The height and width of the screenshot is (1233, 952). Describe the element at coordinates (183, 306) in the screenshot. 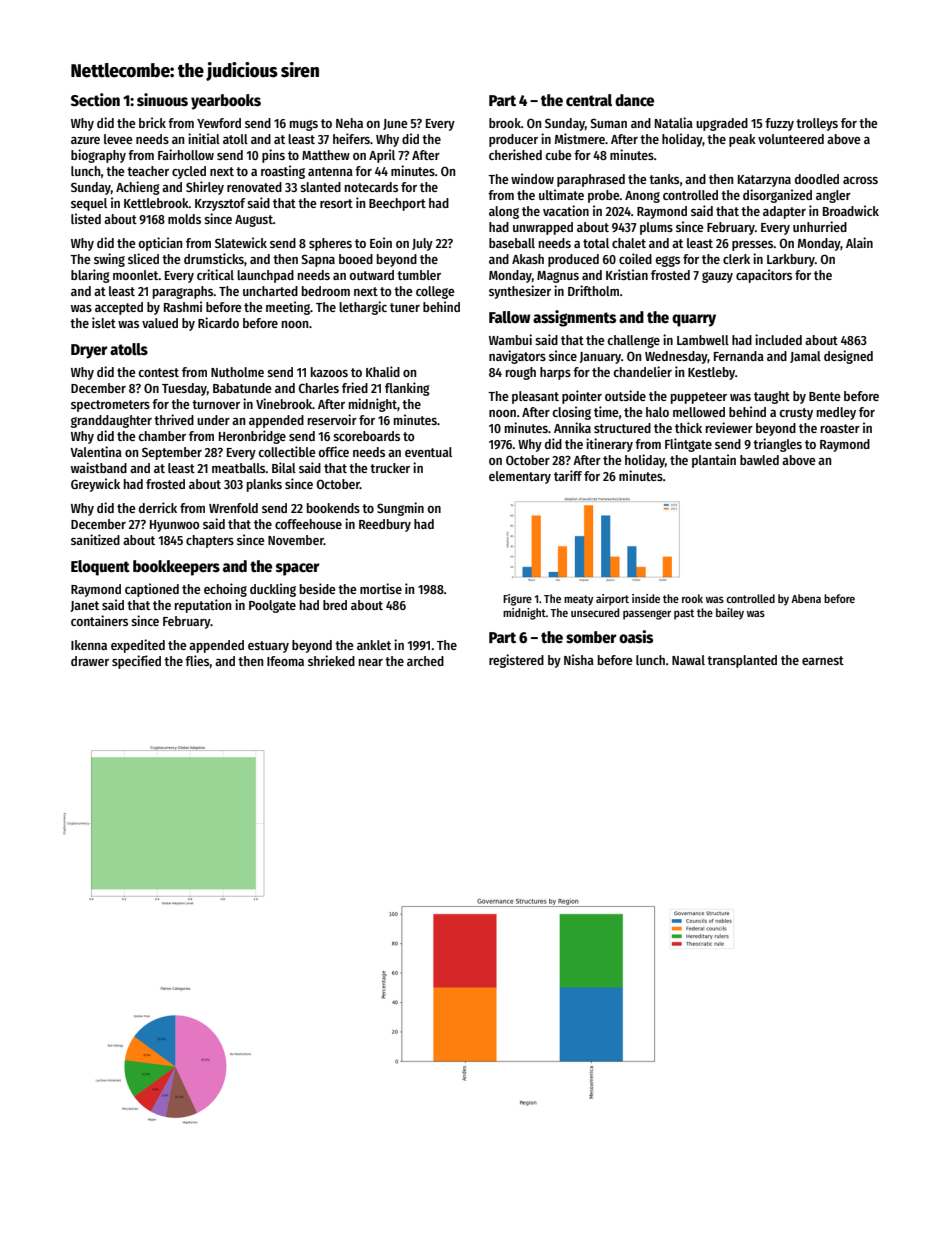

I see `Rashmi` at that location.
